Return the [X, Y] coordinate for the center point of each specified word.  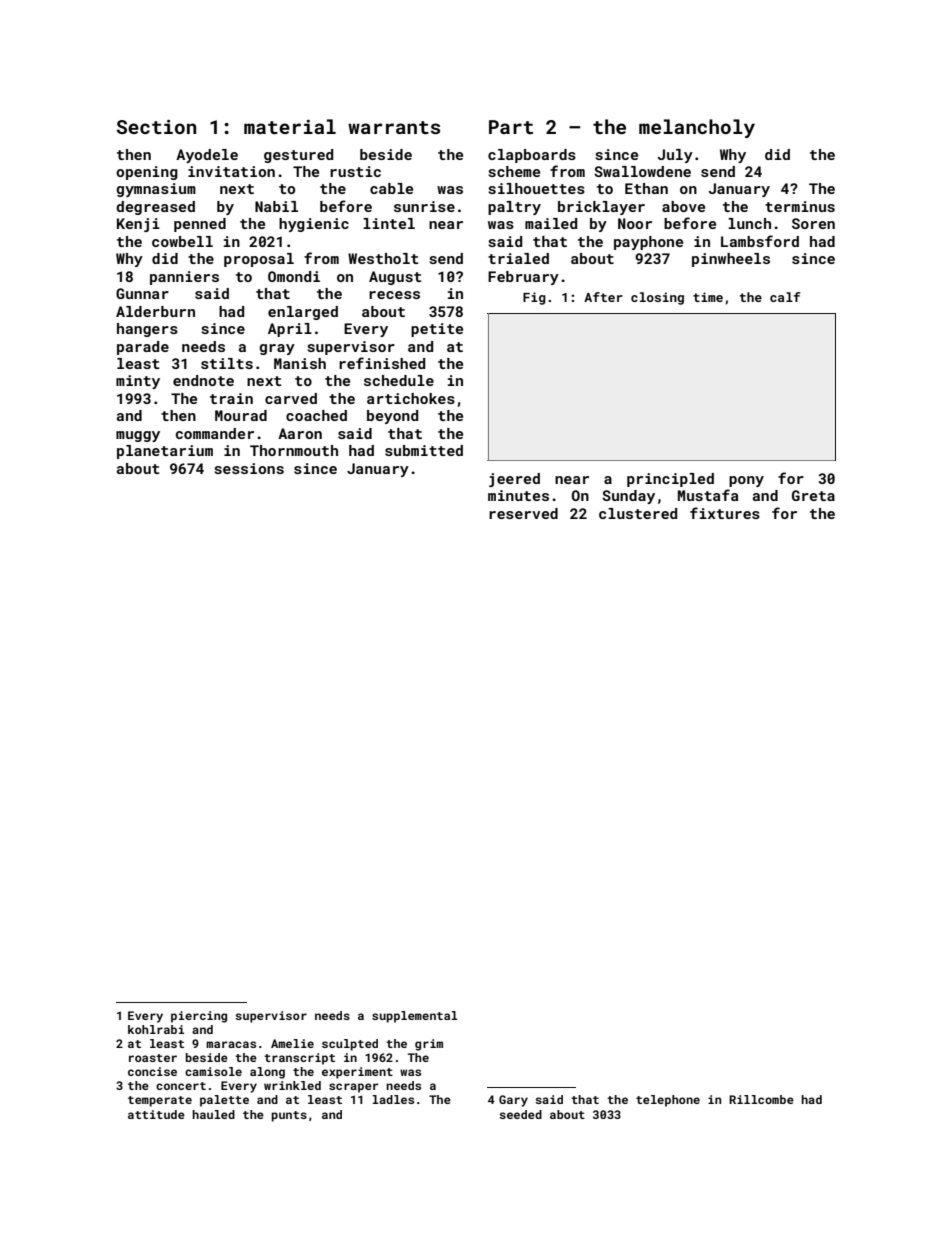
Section [156, 127]
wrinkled [292, 1085]
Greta [813, 495]
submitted [424, 450]
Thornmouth [294, 450]
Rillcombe [761, 1099]
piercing [199, 1017]
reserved [523, 513]
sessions [249, 468]
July [675, 156]
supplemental [415, 1017]
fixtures [725, 513]
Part [511, 127]
